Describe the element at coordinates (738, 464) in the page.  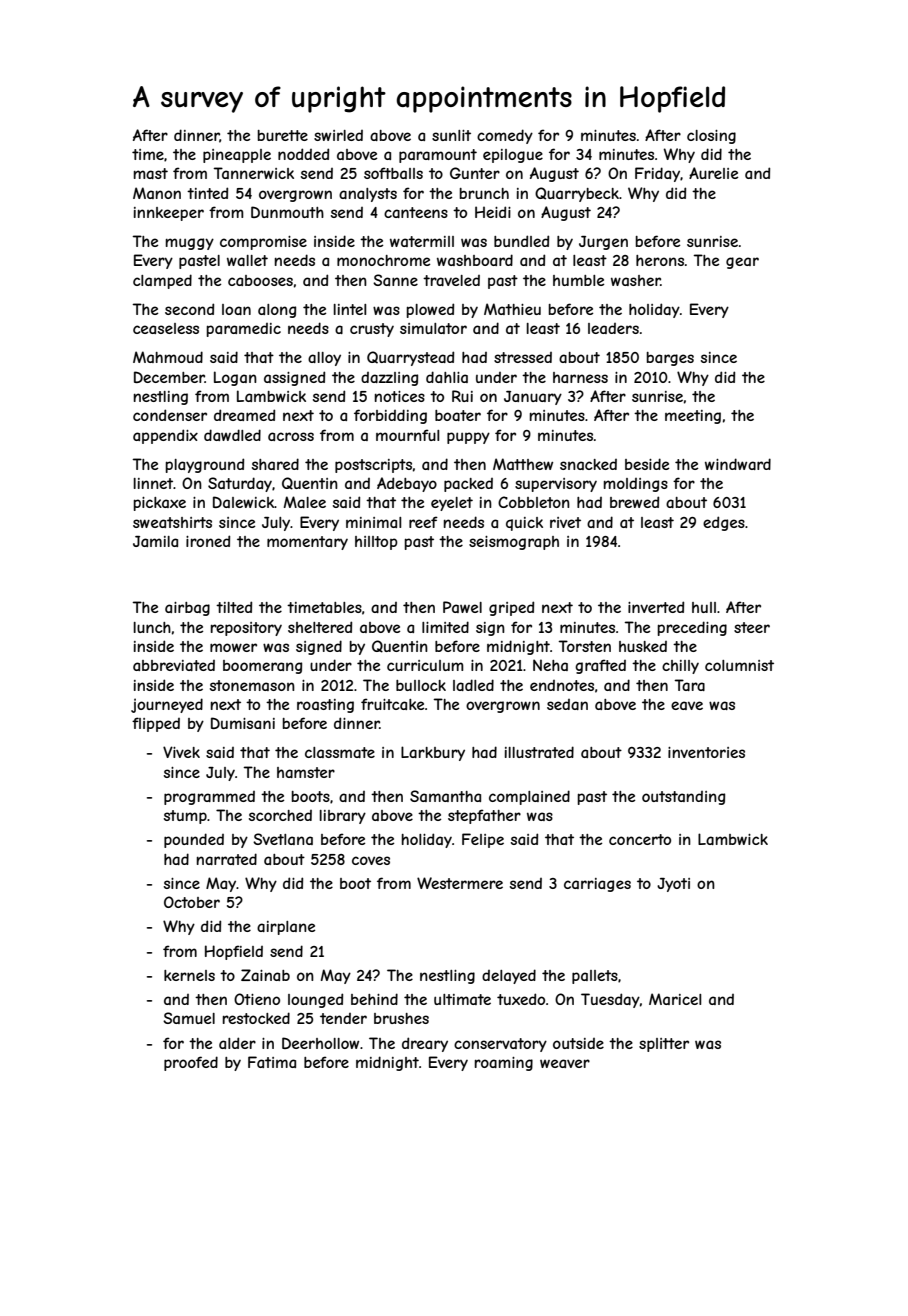
I see `windward` at that location.
